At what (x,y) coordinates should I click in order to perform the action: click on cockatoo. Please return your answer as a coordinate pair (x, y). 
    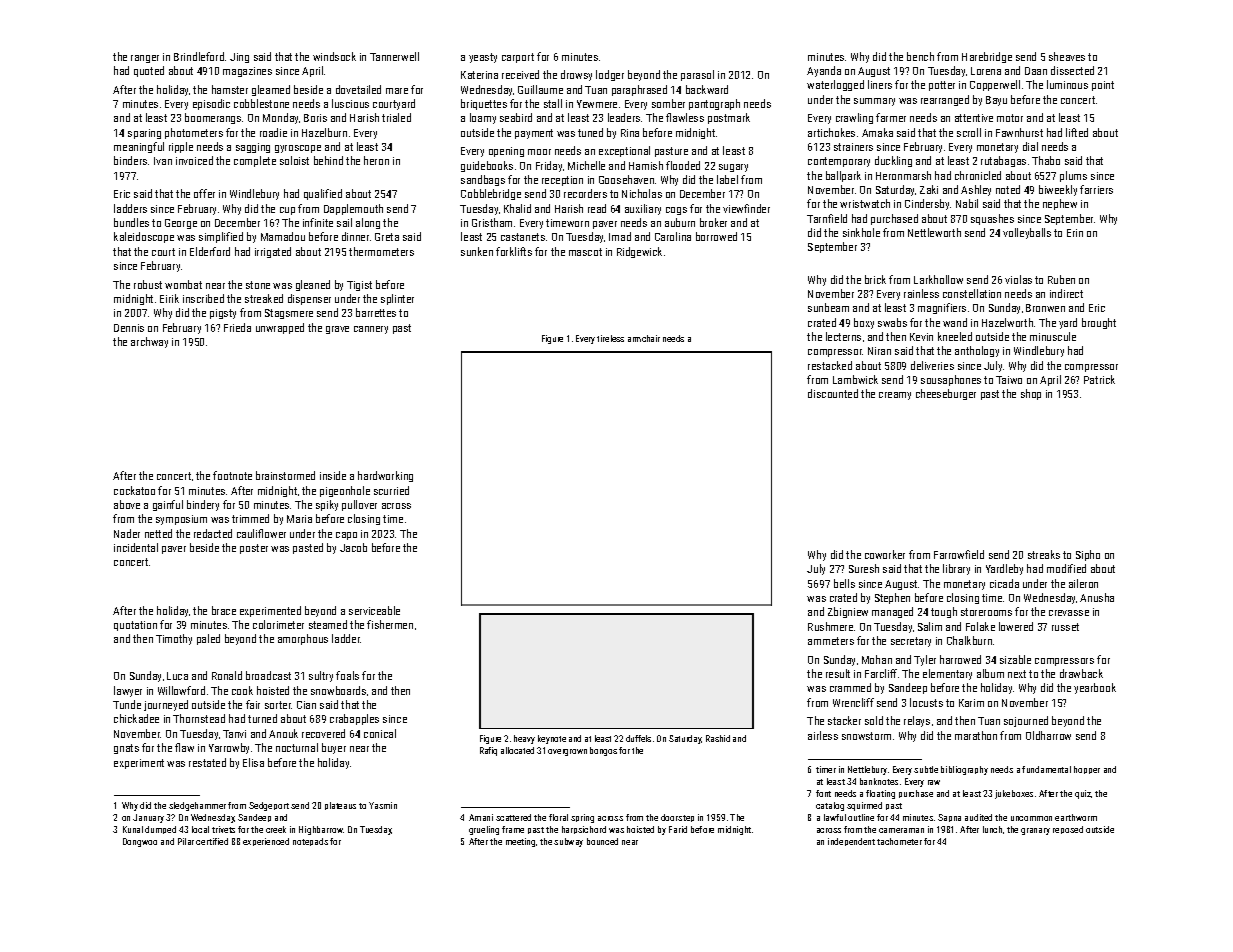
    Looking at the image, I should click on (134, 490).
